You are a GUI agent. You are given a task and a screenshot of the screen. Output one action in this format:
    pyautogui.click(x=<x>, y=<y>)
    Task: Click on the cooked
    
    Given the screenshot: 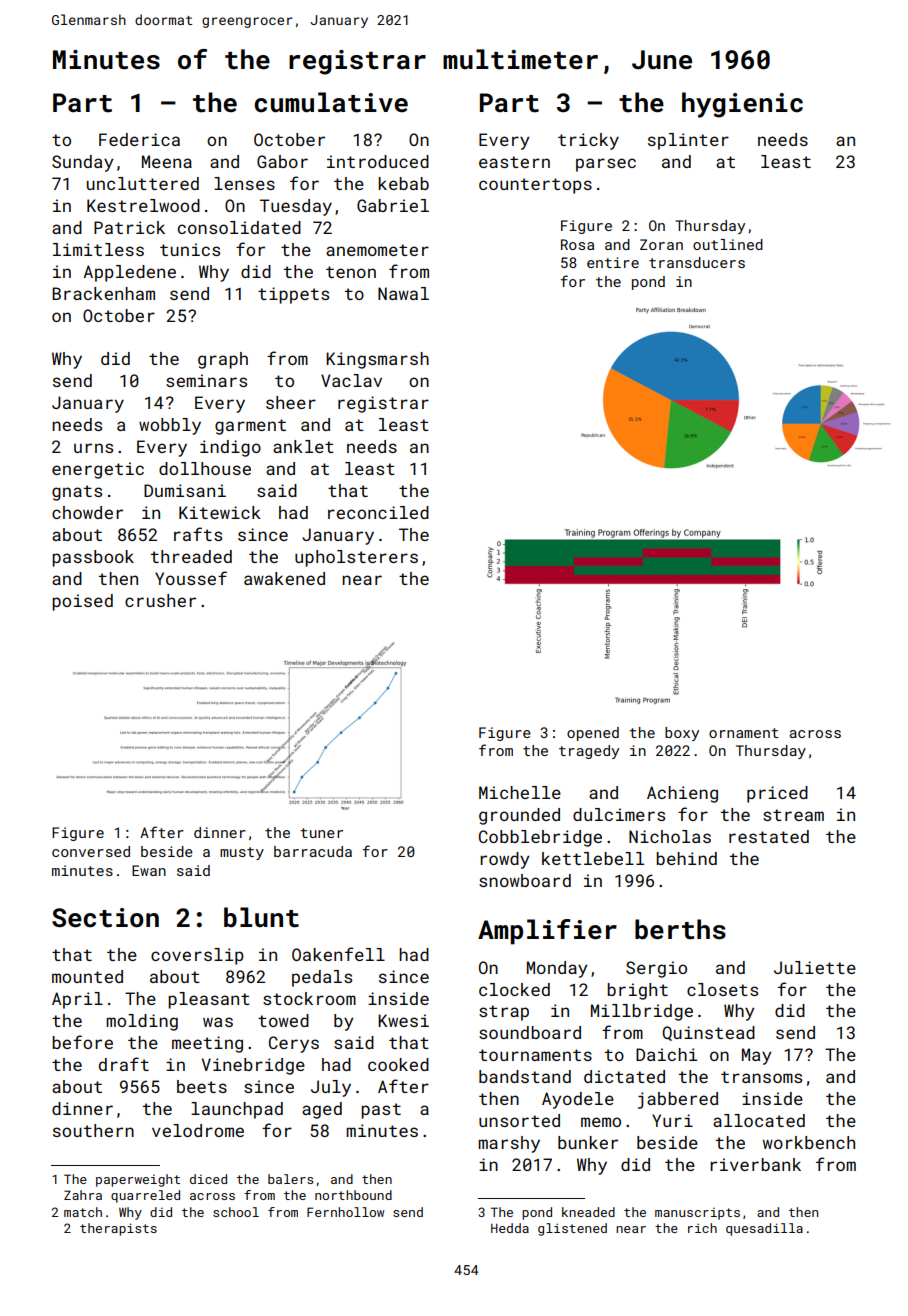 What is the action you would take?
    pyautogui.click(x=398, y=1064)
